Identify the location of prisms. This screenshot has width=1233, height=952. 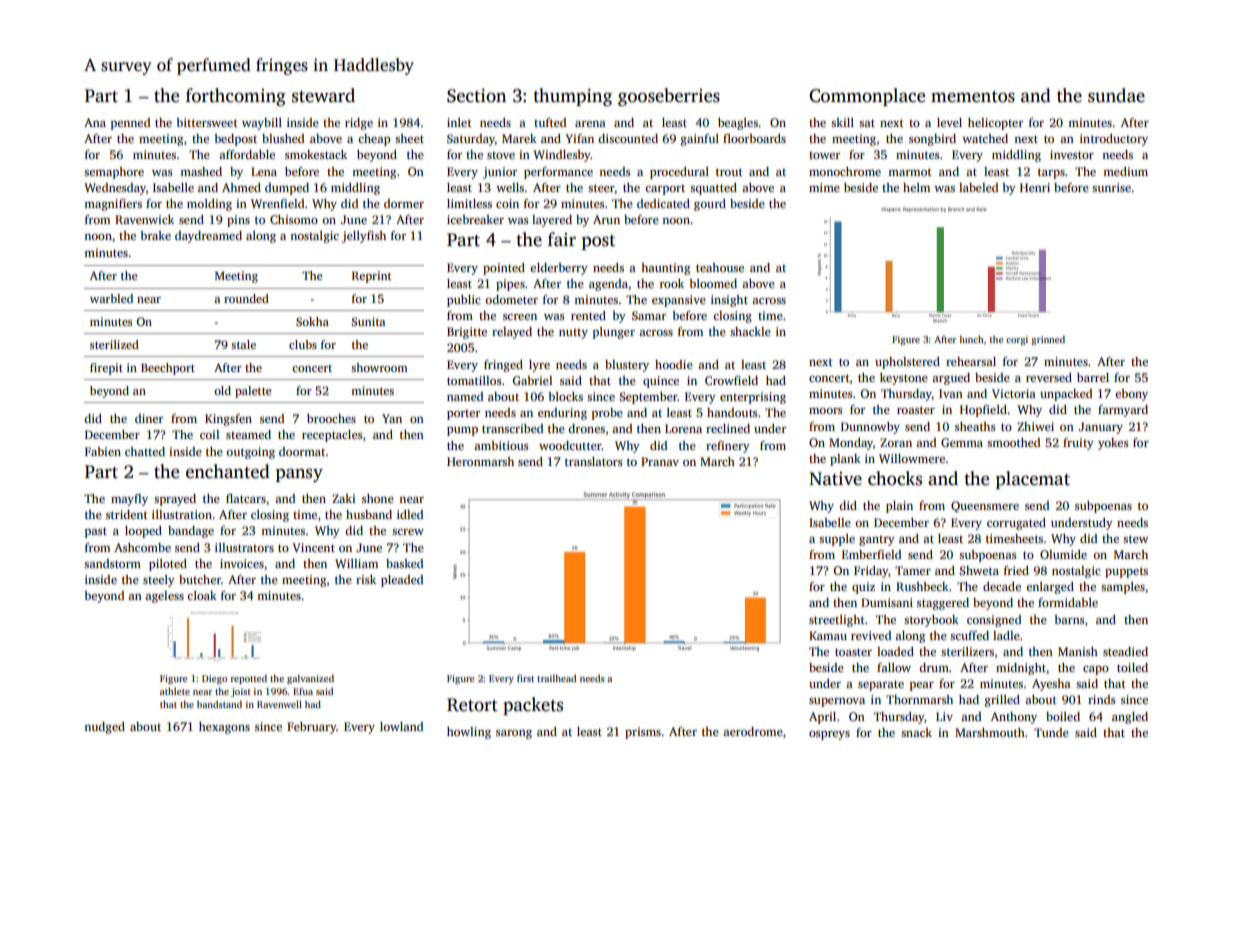
(643, 733).
